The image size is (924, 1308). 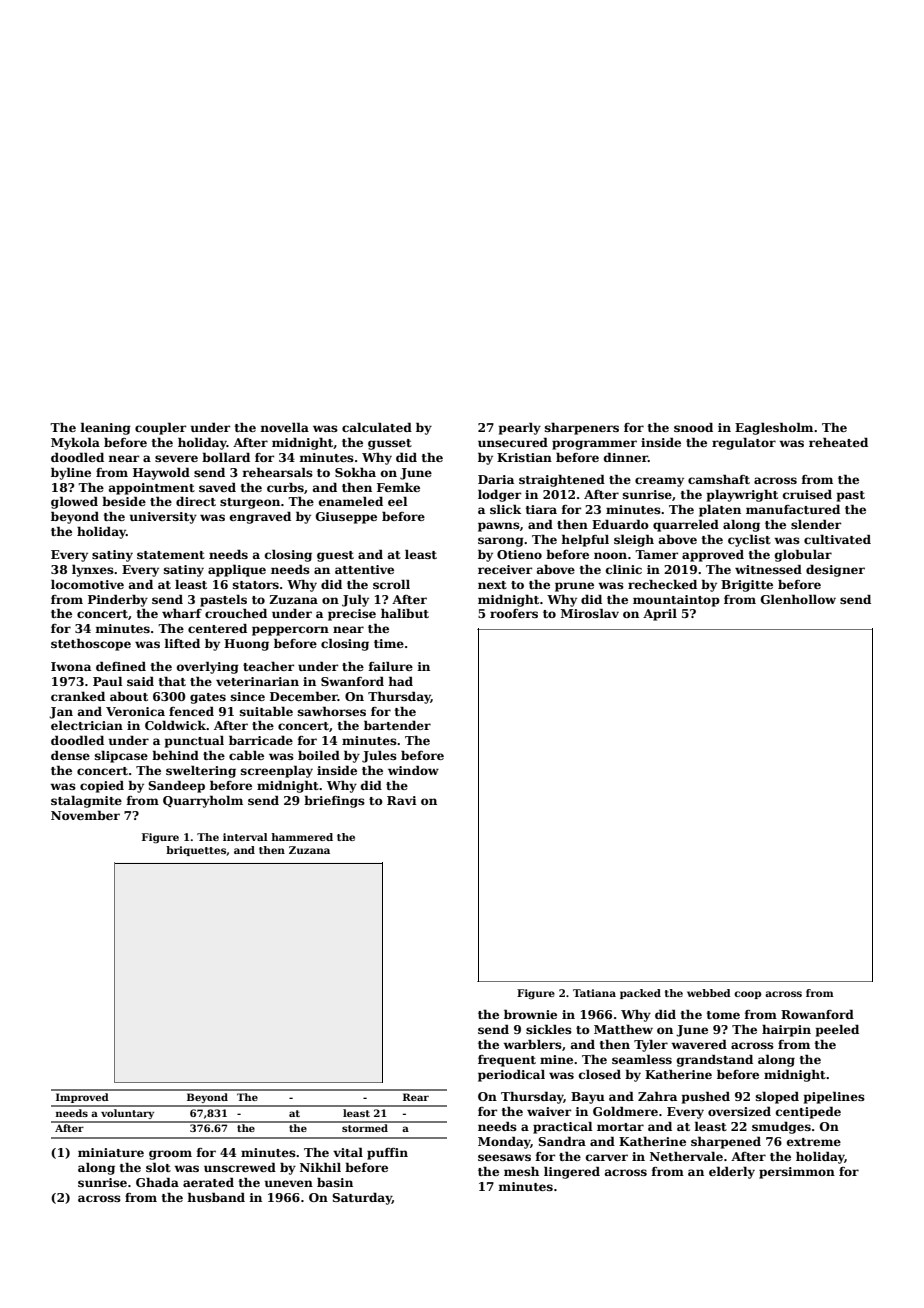 I want to click on brownie, so click(x=530, y=1014).
